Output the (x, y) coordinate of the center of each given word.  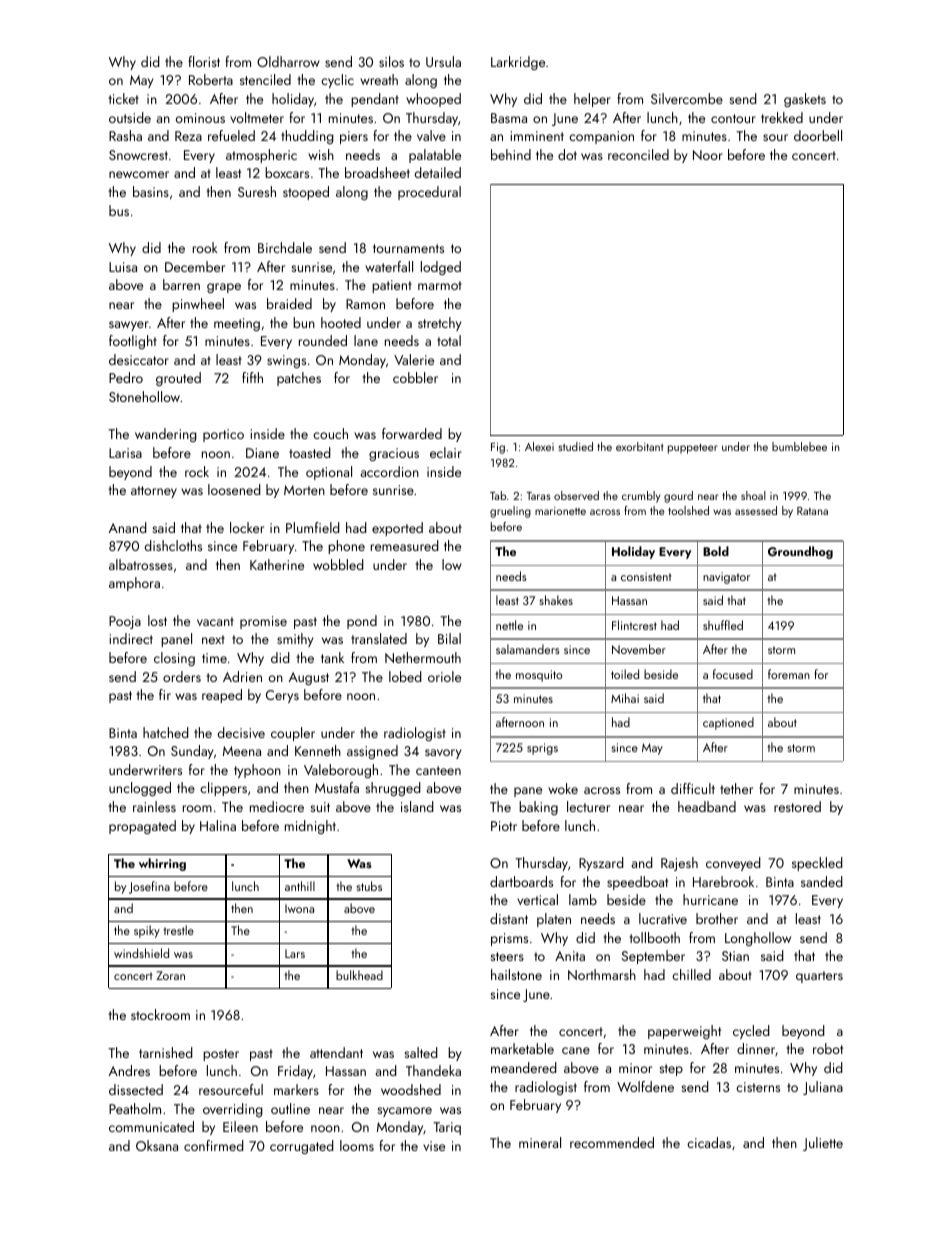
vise (434, 1146)
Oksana (157, 1145)
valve (431, 135)
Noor (708, 155)
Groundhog (800, 552)
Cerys (282, 696)
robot (828, 1048)
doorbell (818, 135)
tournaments (408, 248)
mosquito (539, 676)
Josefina (149, 887)
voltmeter (257, 117)
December (195, 266)
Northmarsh (602, 974)
